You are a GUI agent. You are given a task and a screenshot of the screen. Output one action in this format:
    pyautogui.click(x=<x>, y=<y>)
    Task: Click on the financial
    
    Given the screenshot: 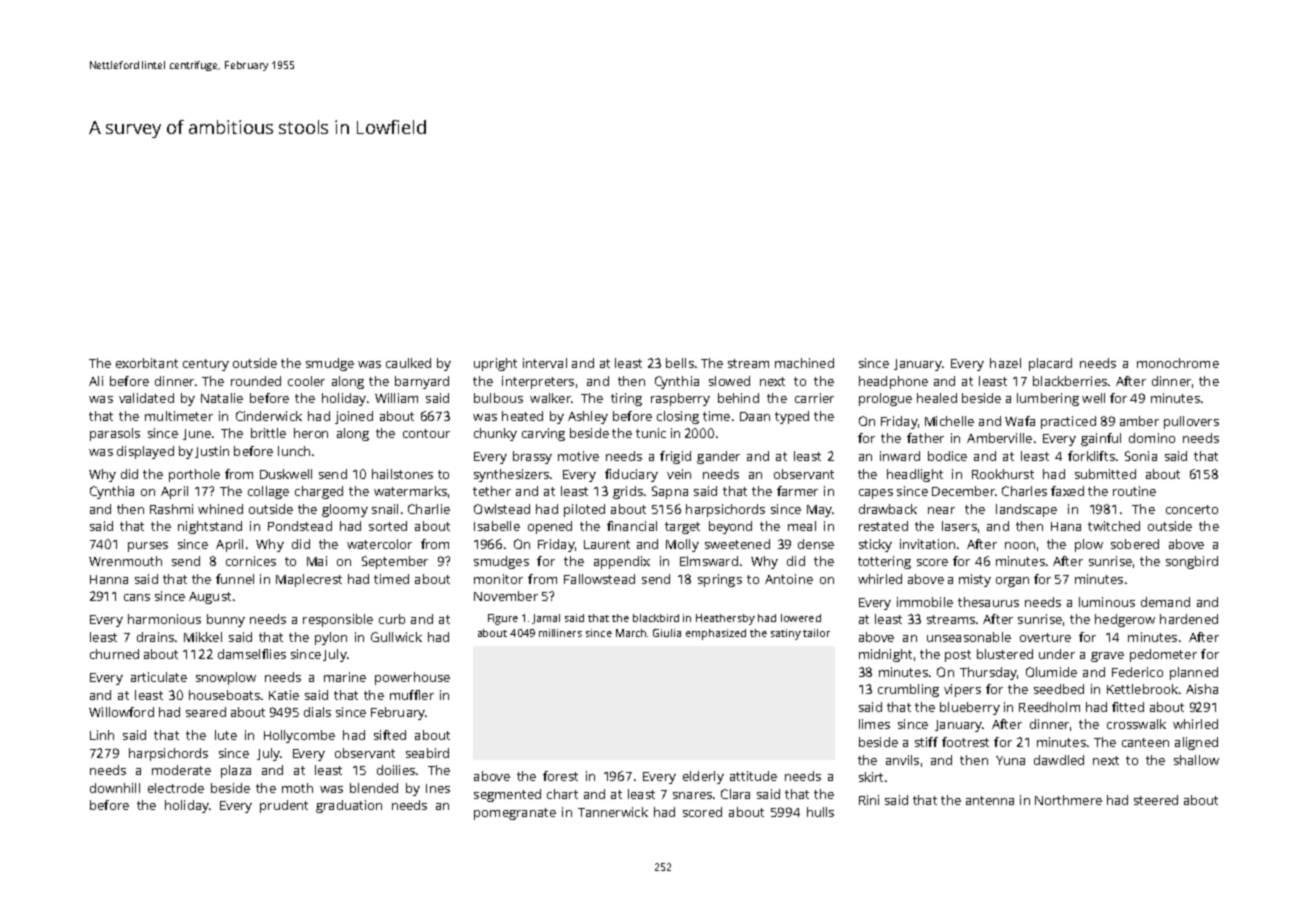 What is the action you would take?
    pyautogui.click(x=632, y=526)
